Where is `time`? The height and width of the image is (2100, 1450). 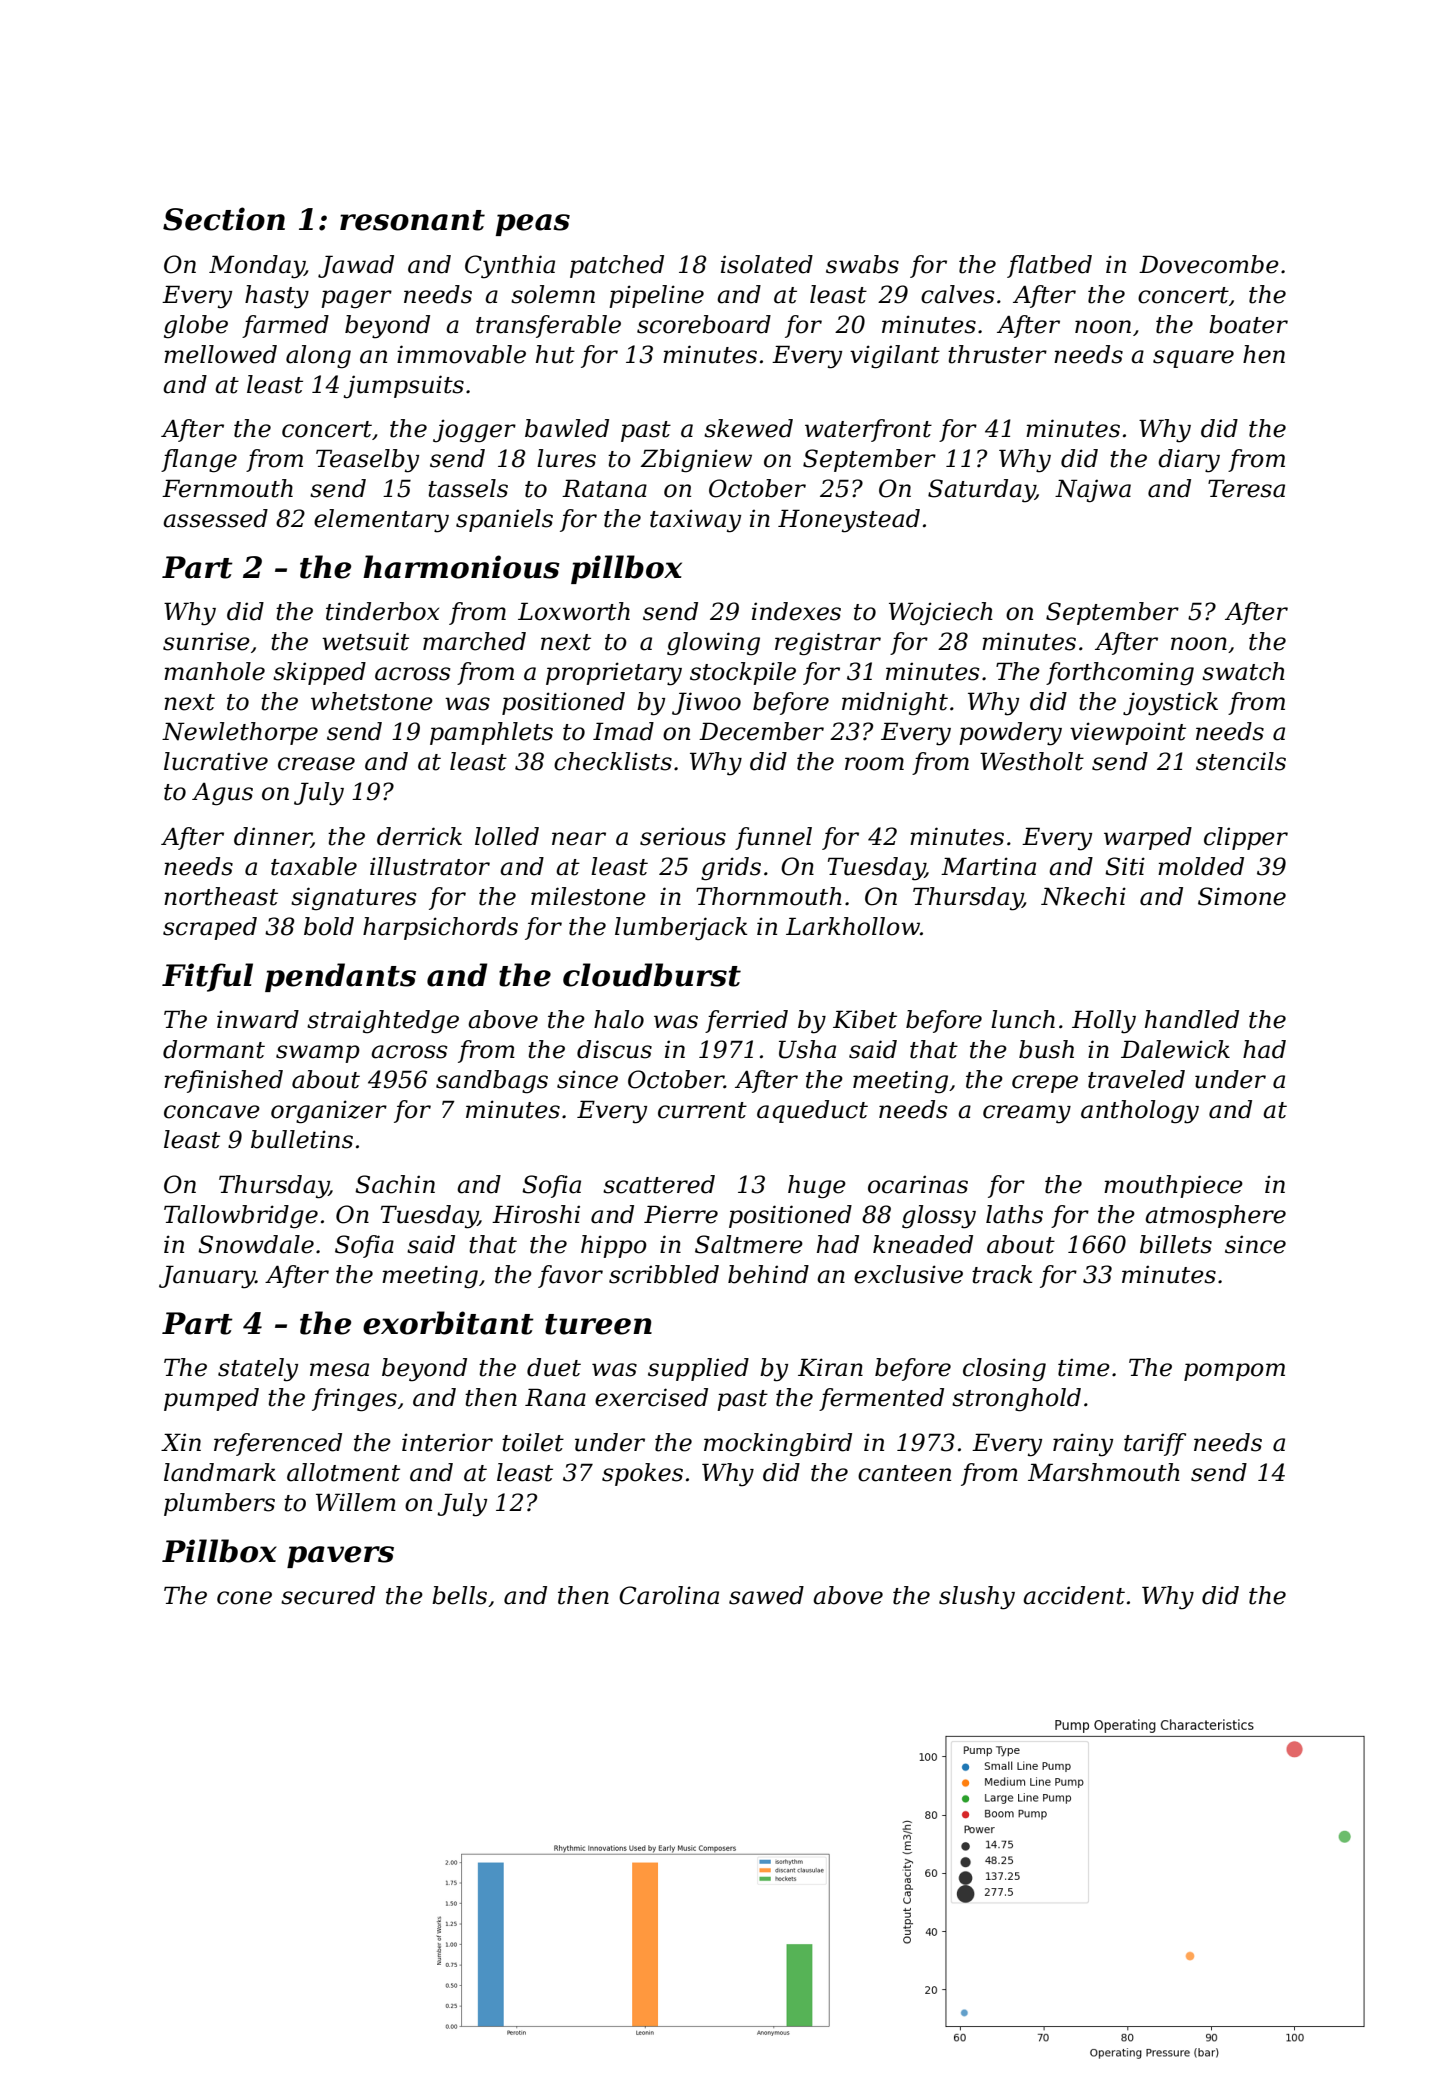
time is located at coordinates (1084, 1367).
